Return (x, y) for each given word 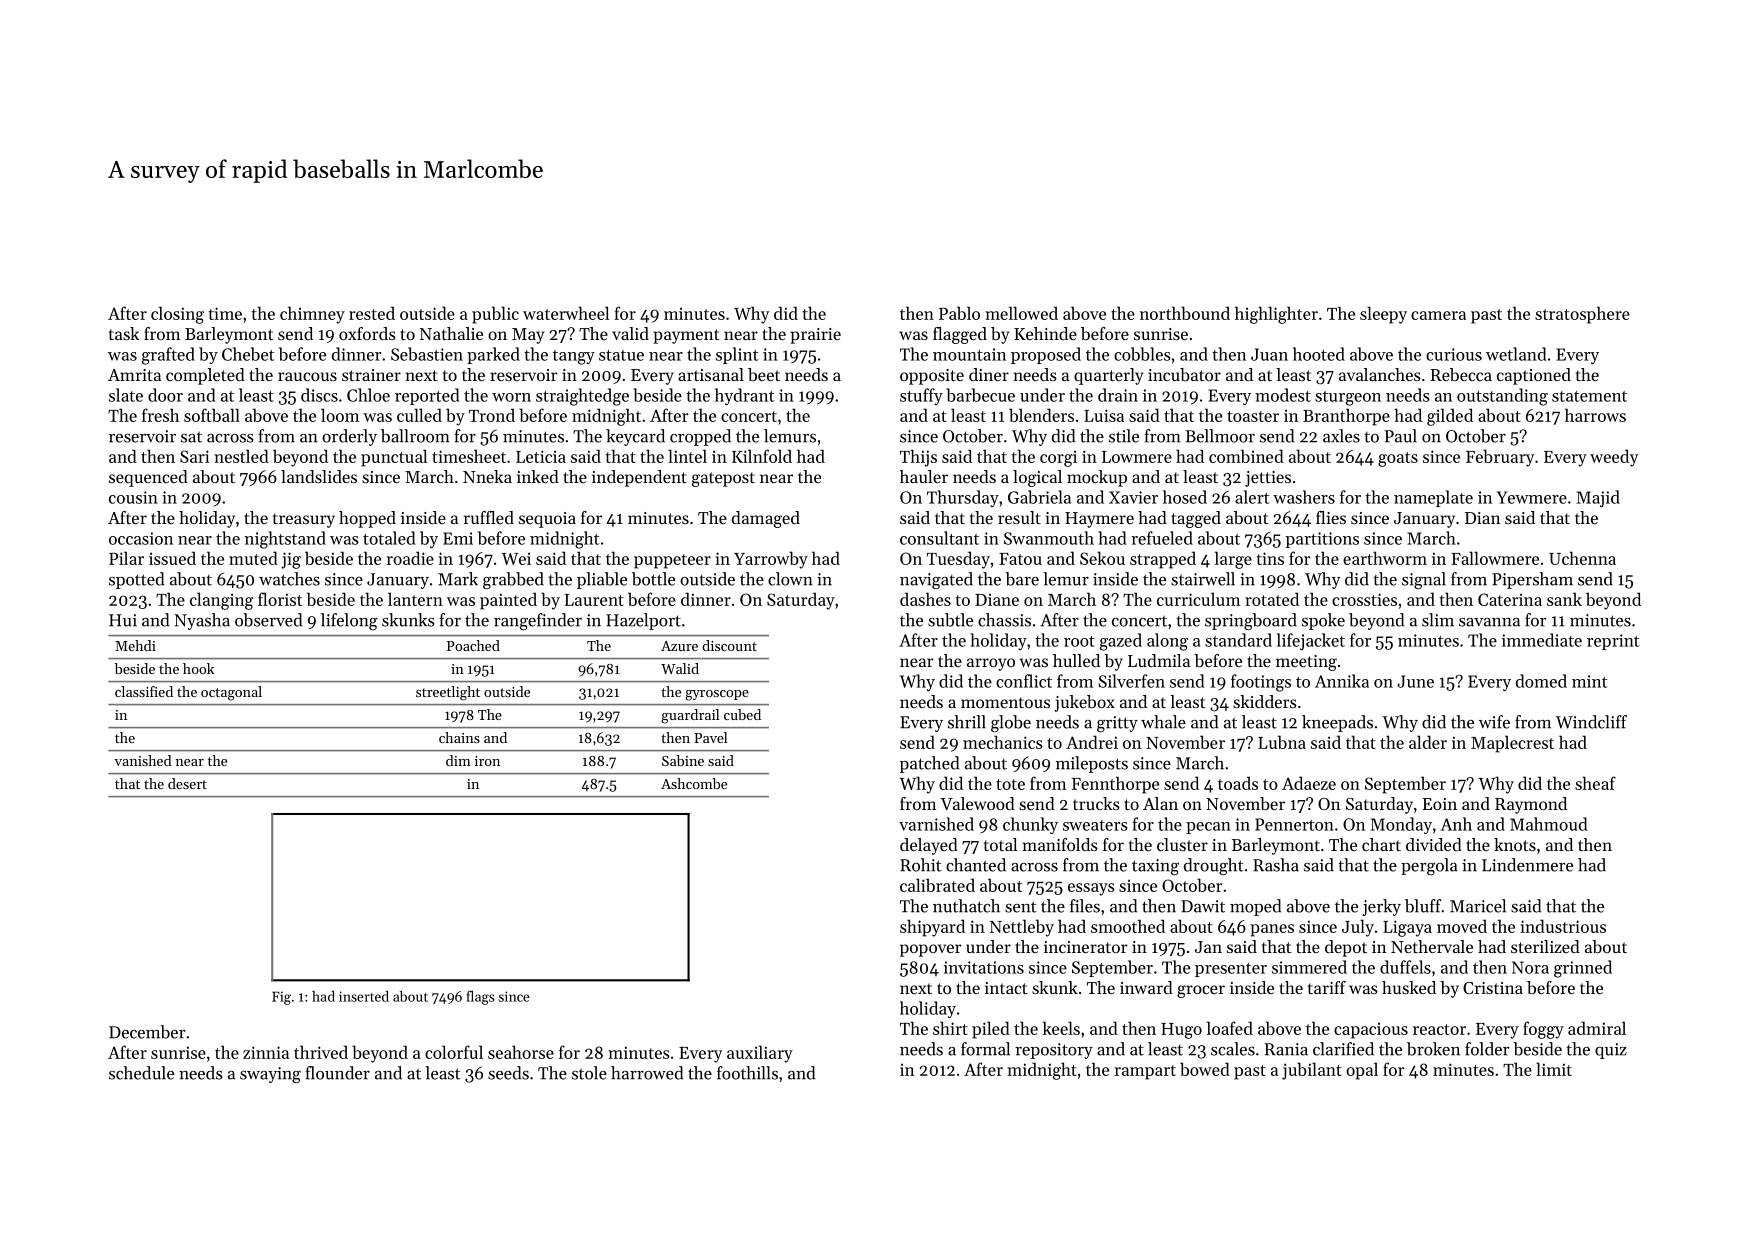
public (495, 315)
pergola (1429, 867)
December (147, 1032)
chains (459, 737)
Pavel (710, 737)
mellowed (1021, 313)
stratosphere (1582, 315)
